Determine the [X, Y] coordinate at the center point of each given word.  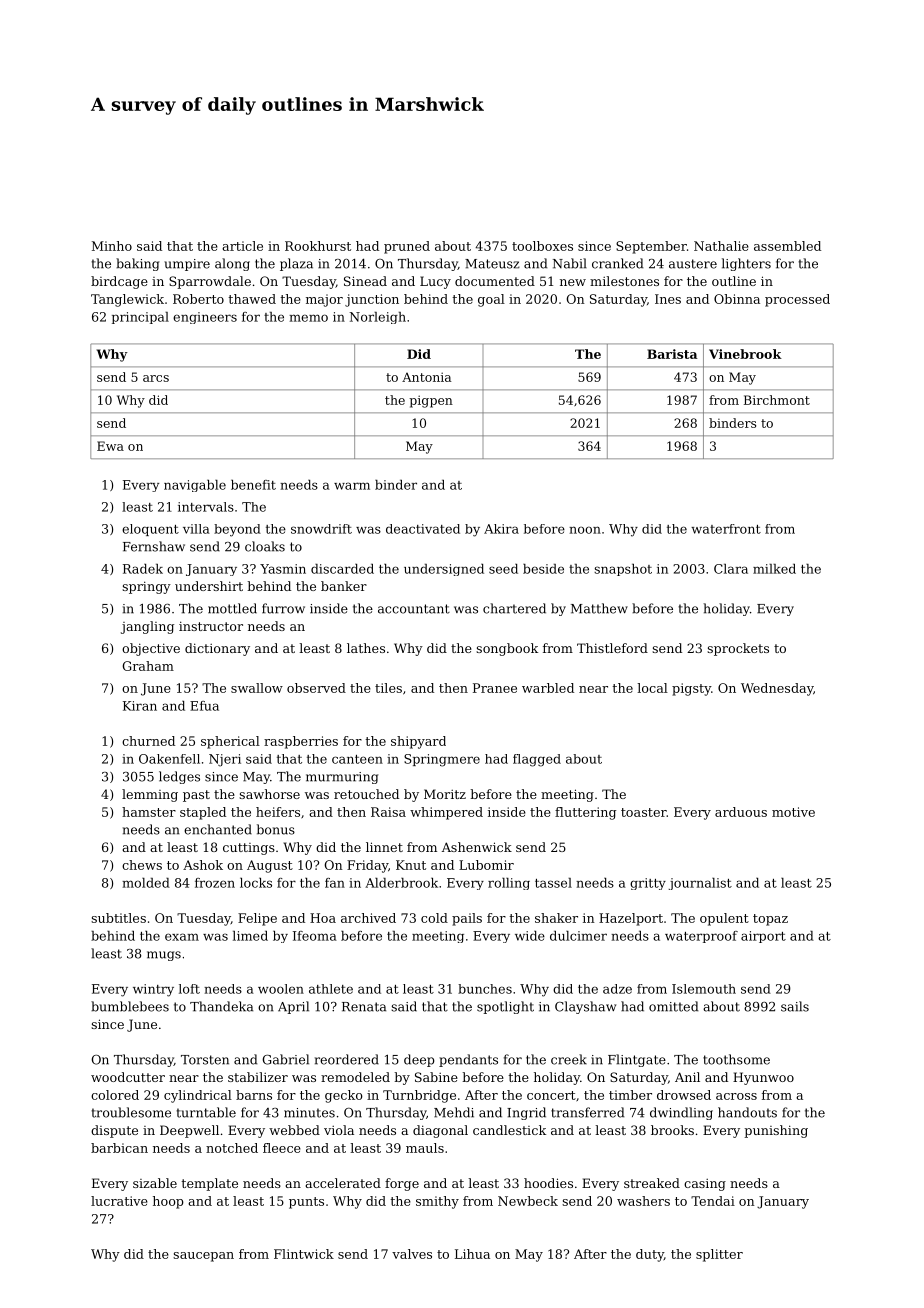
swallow [257, 688]
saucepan [203, 1257]
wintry [153, 990]
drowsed [684, 1095]
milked [774, 569]
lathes [366, 648]
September [651, 247]
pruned [407, 247]
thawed [252, 299]
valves [412, 1254]
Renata [364, 1007]
